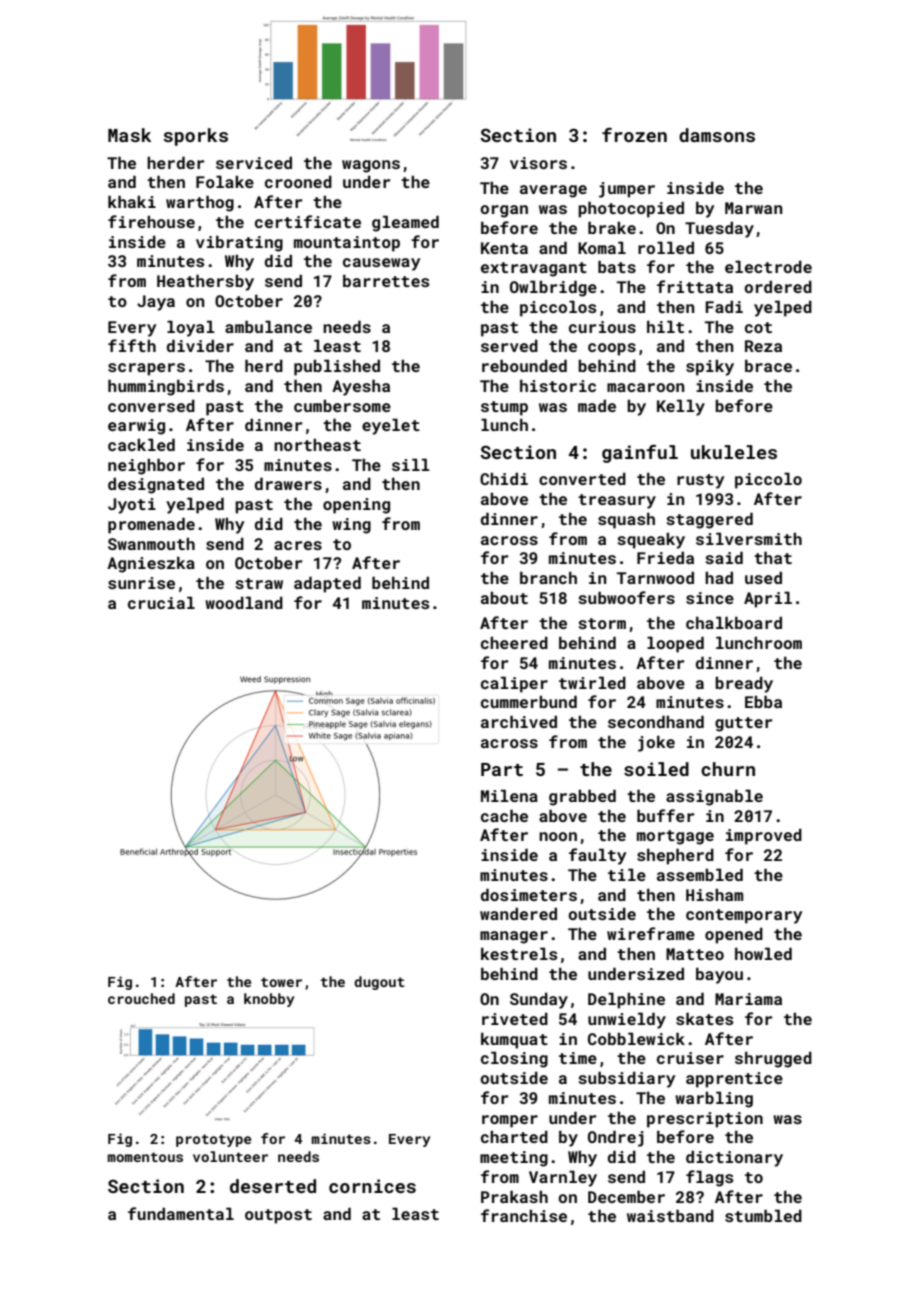  What do you see at coordinates (273, 1186) in the screenshot?
I see `deserted` at bounding box center [273, 1186].
